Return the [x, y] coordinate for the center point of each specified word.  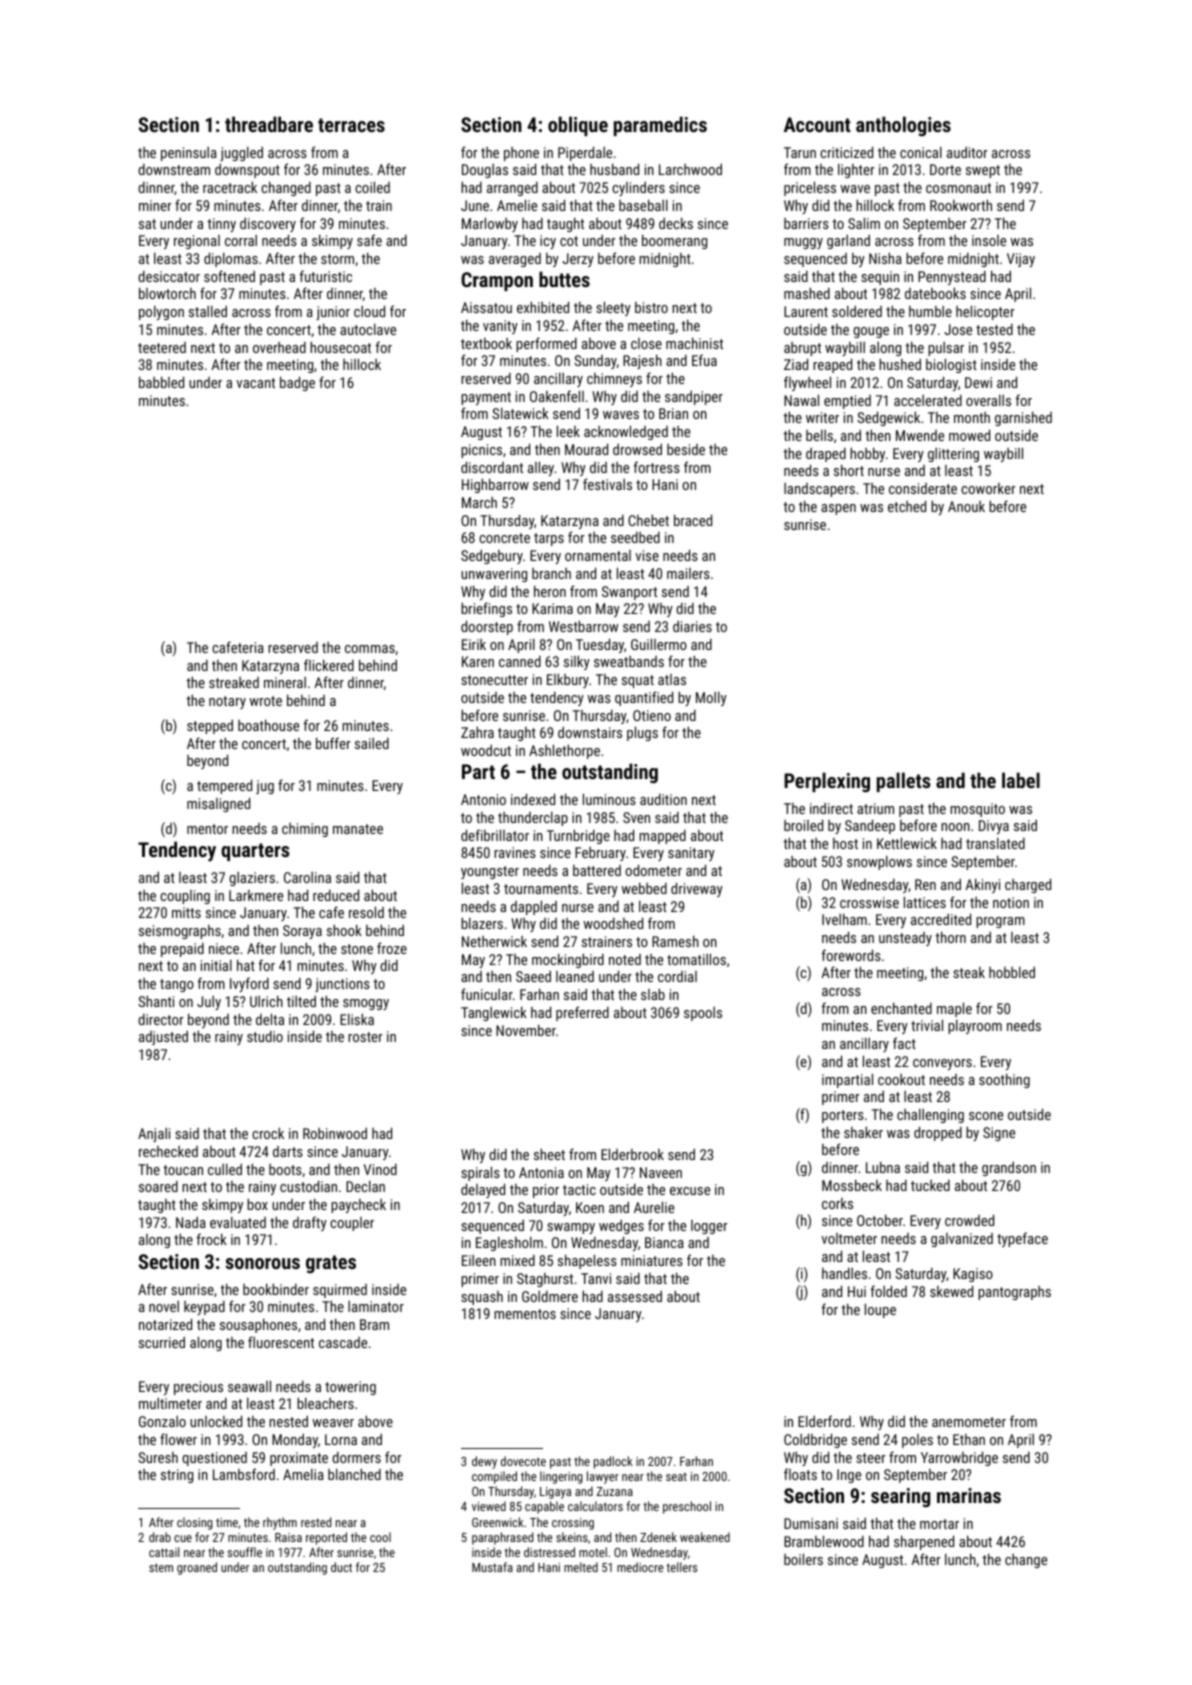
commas [370, 649]
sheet [549, 1154]
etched [907, 506]
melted [581, 1567]
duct [341, 1567]
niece [224, 948]
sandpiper [694, 398]
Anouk [966, 506]
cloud [369, 311]
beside [686, 449]
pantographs [1014, 1293]
